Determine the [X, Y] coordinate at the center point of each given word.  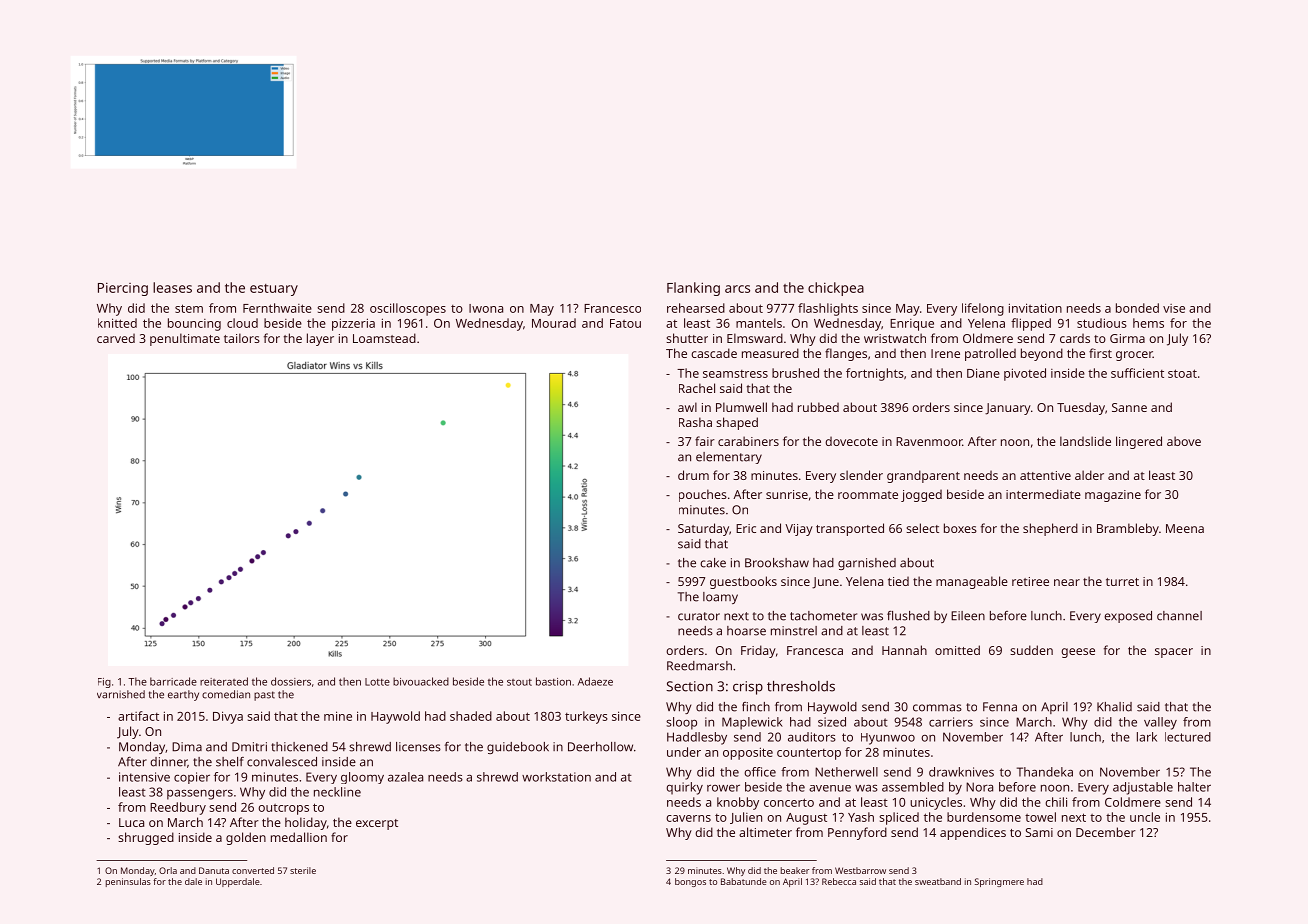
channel [1179, 616]
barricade [173, 681]
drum [693, 475]
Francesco [612, 308]
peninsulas [128, 882]
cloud [242, 323]
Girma [1127, 338]
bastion [553, 681]
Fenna [1000, 707]
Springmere [999, 882]
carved [116, 338]
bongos [690, 882]
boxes [960, 528]
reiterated [224, 681]
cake [713, 563]
